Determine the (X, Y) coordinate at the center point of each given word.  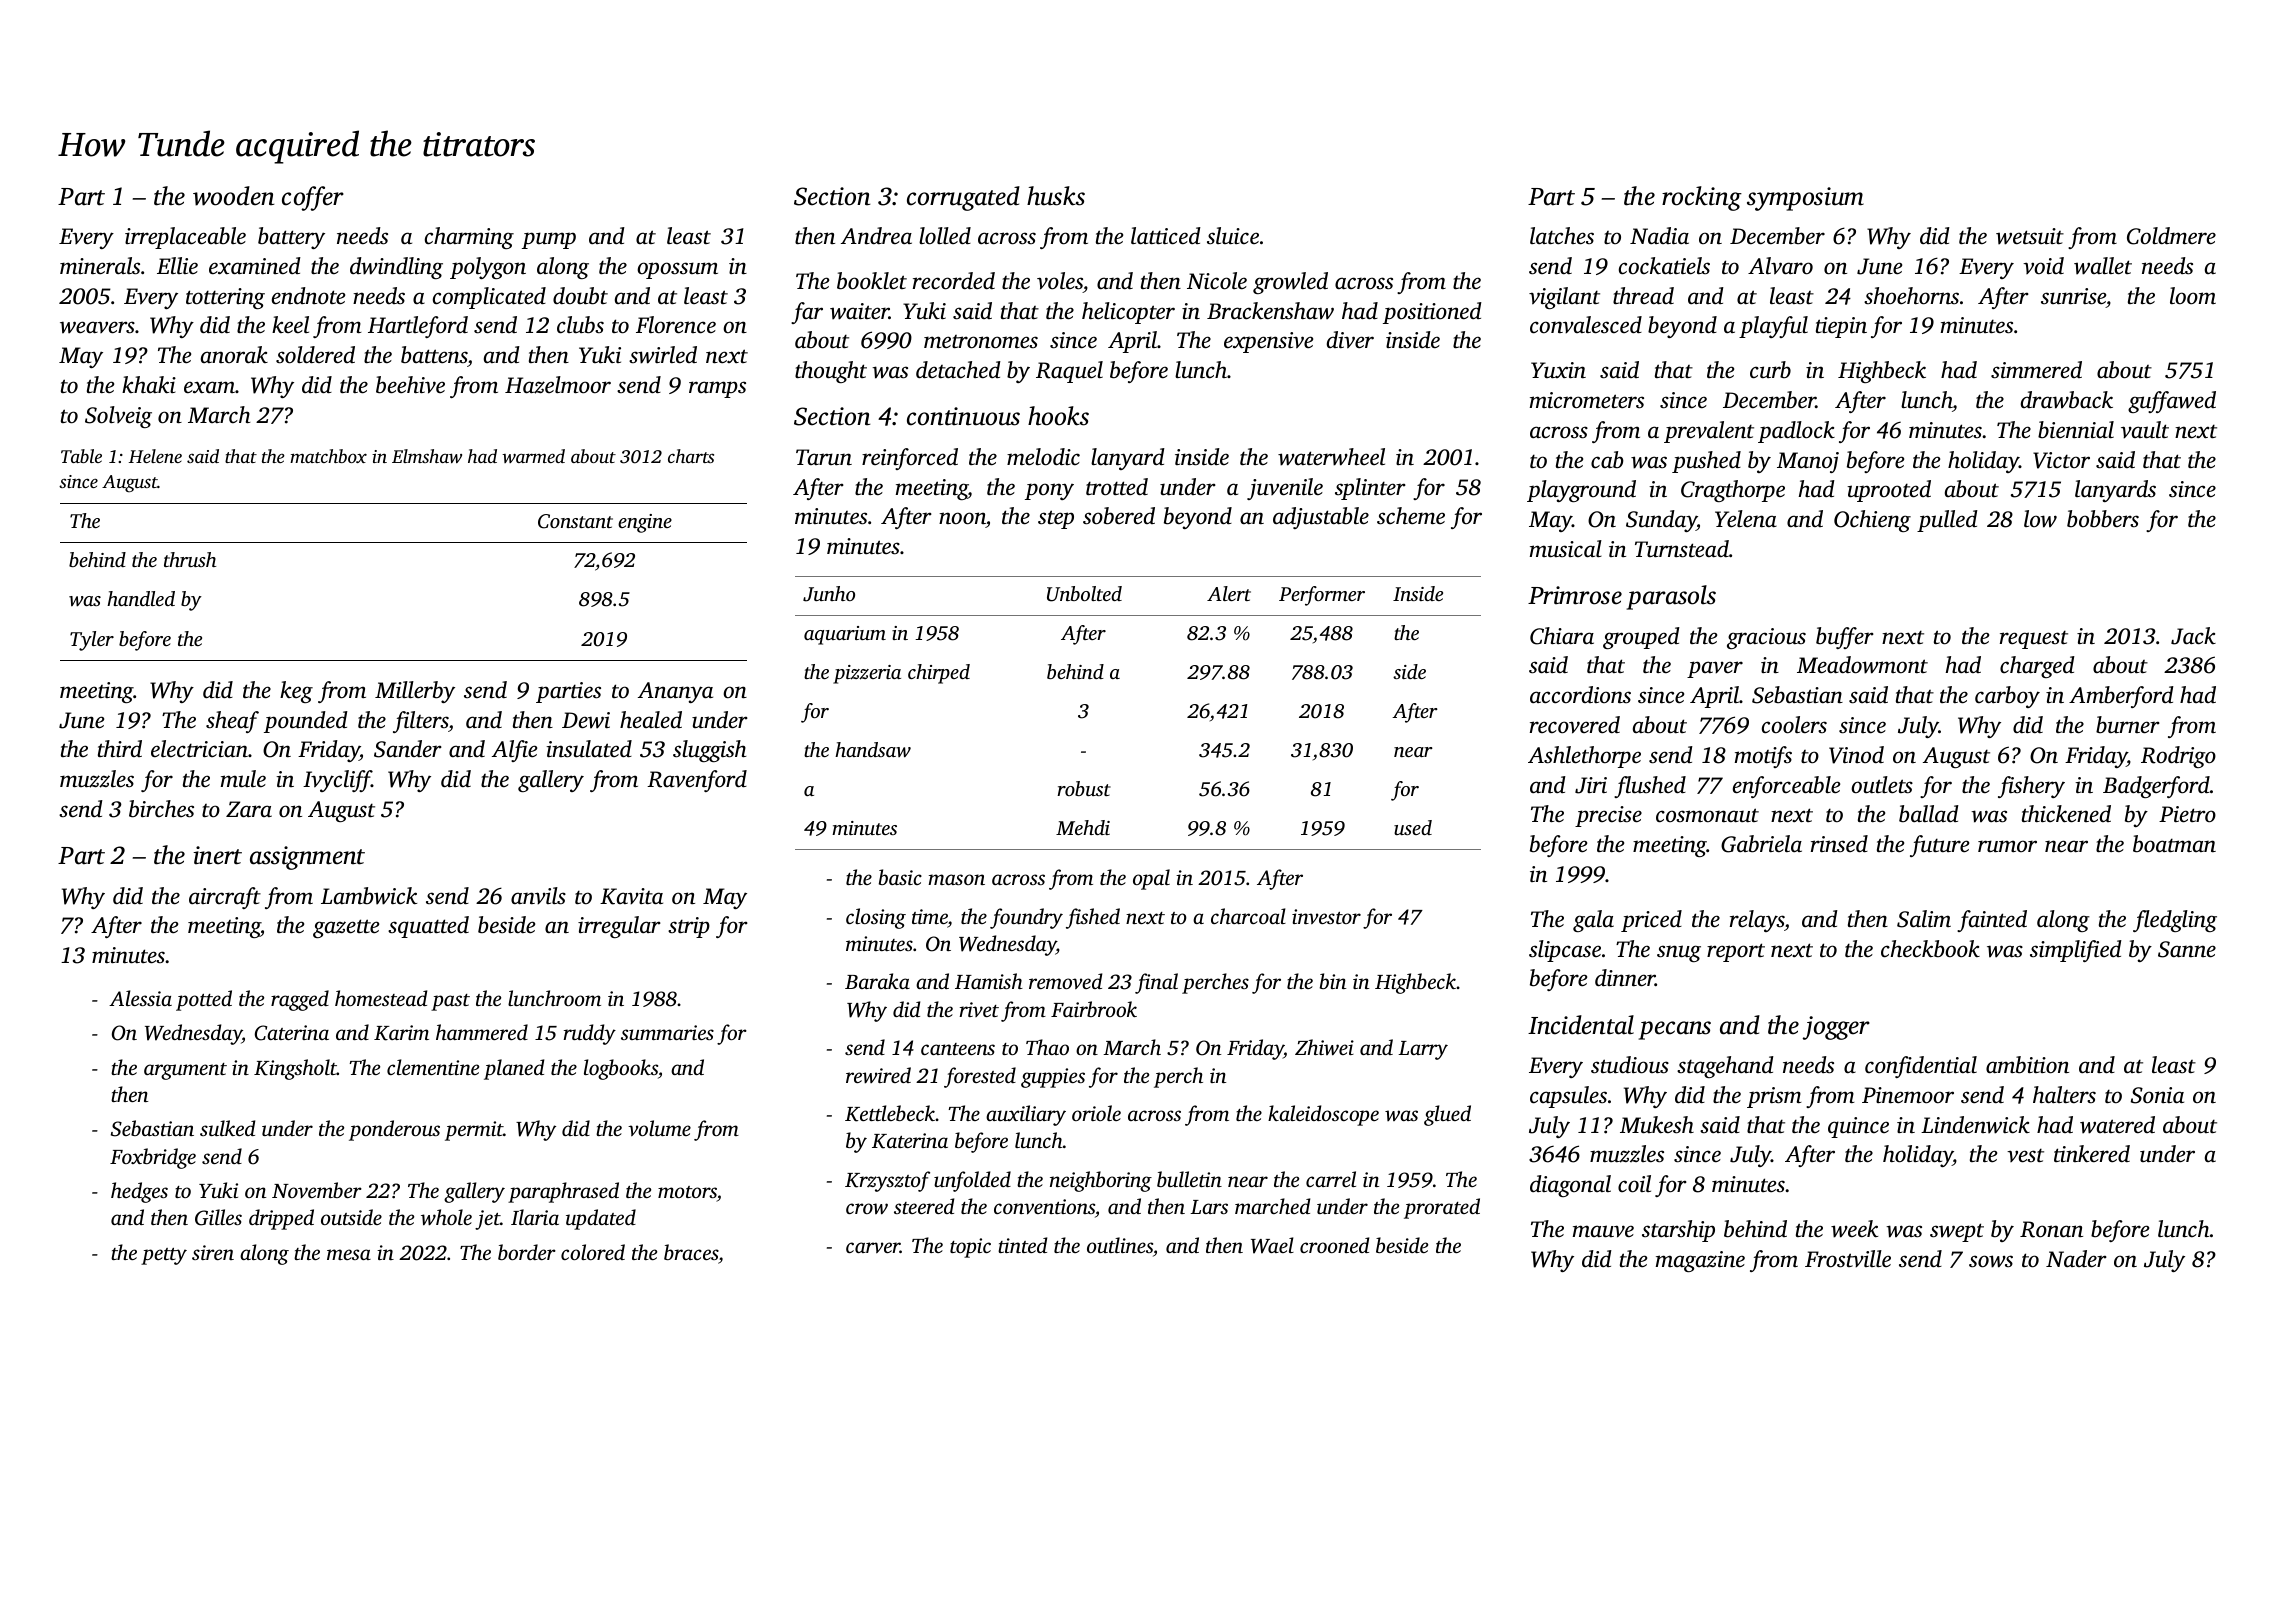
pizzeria (867, 674)
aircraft (225, 898)
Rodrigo (2178, 757)
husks (1056, 196)
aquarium (845, 635)
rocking (1702, 198)
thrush (190, 559)
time (930, 916)
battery (291, 238)
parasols (1671, 597)
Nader (2076, 1259)
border (527, 1252)
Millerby (415, 692)
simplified (2076, 951)
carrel (1331, 1179)
